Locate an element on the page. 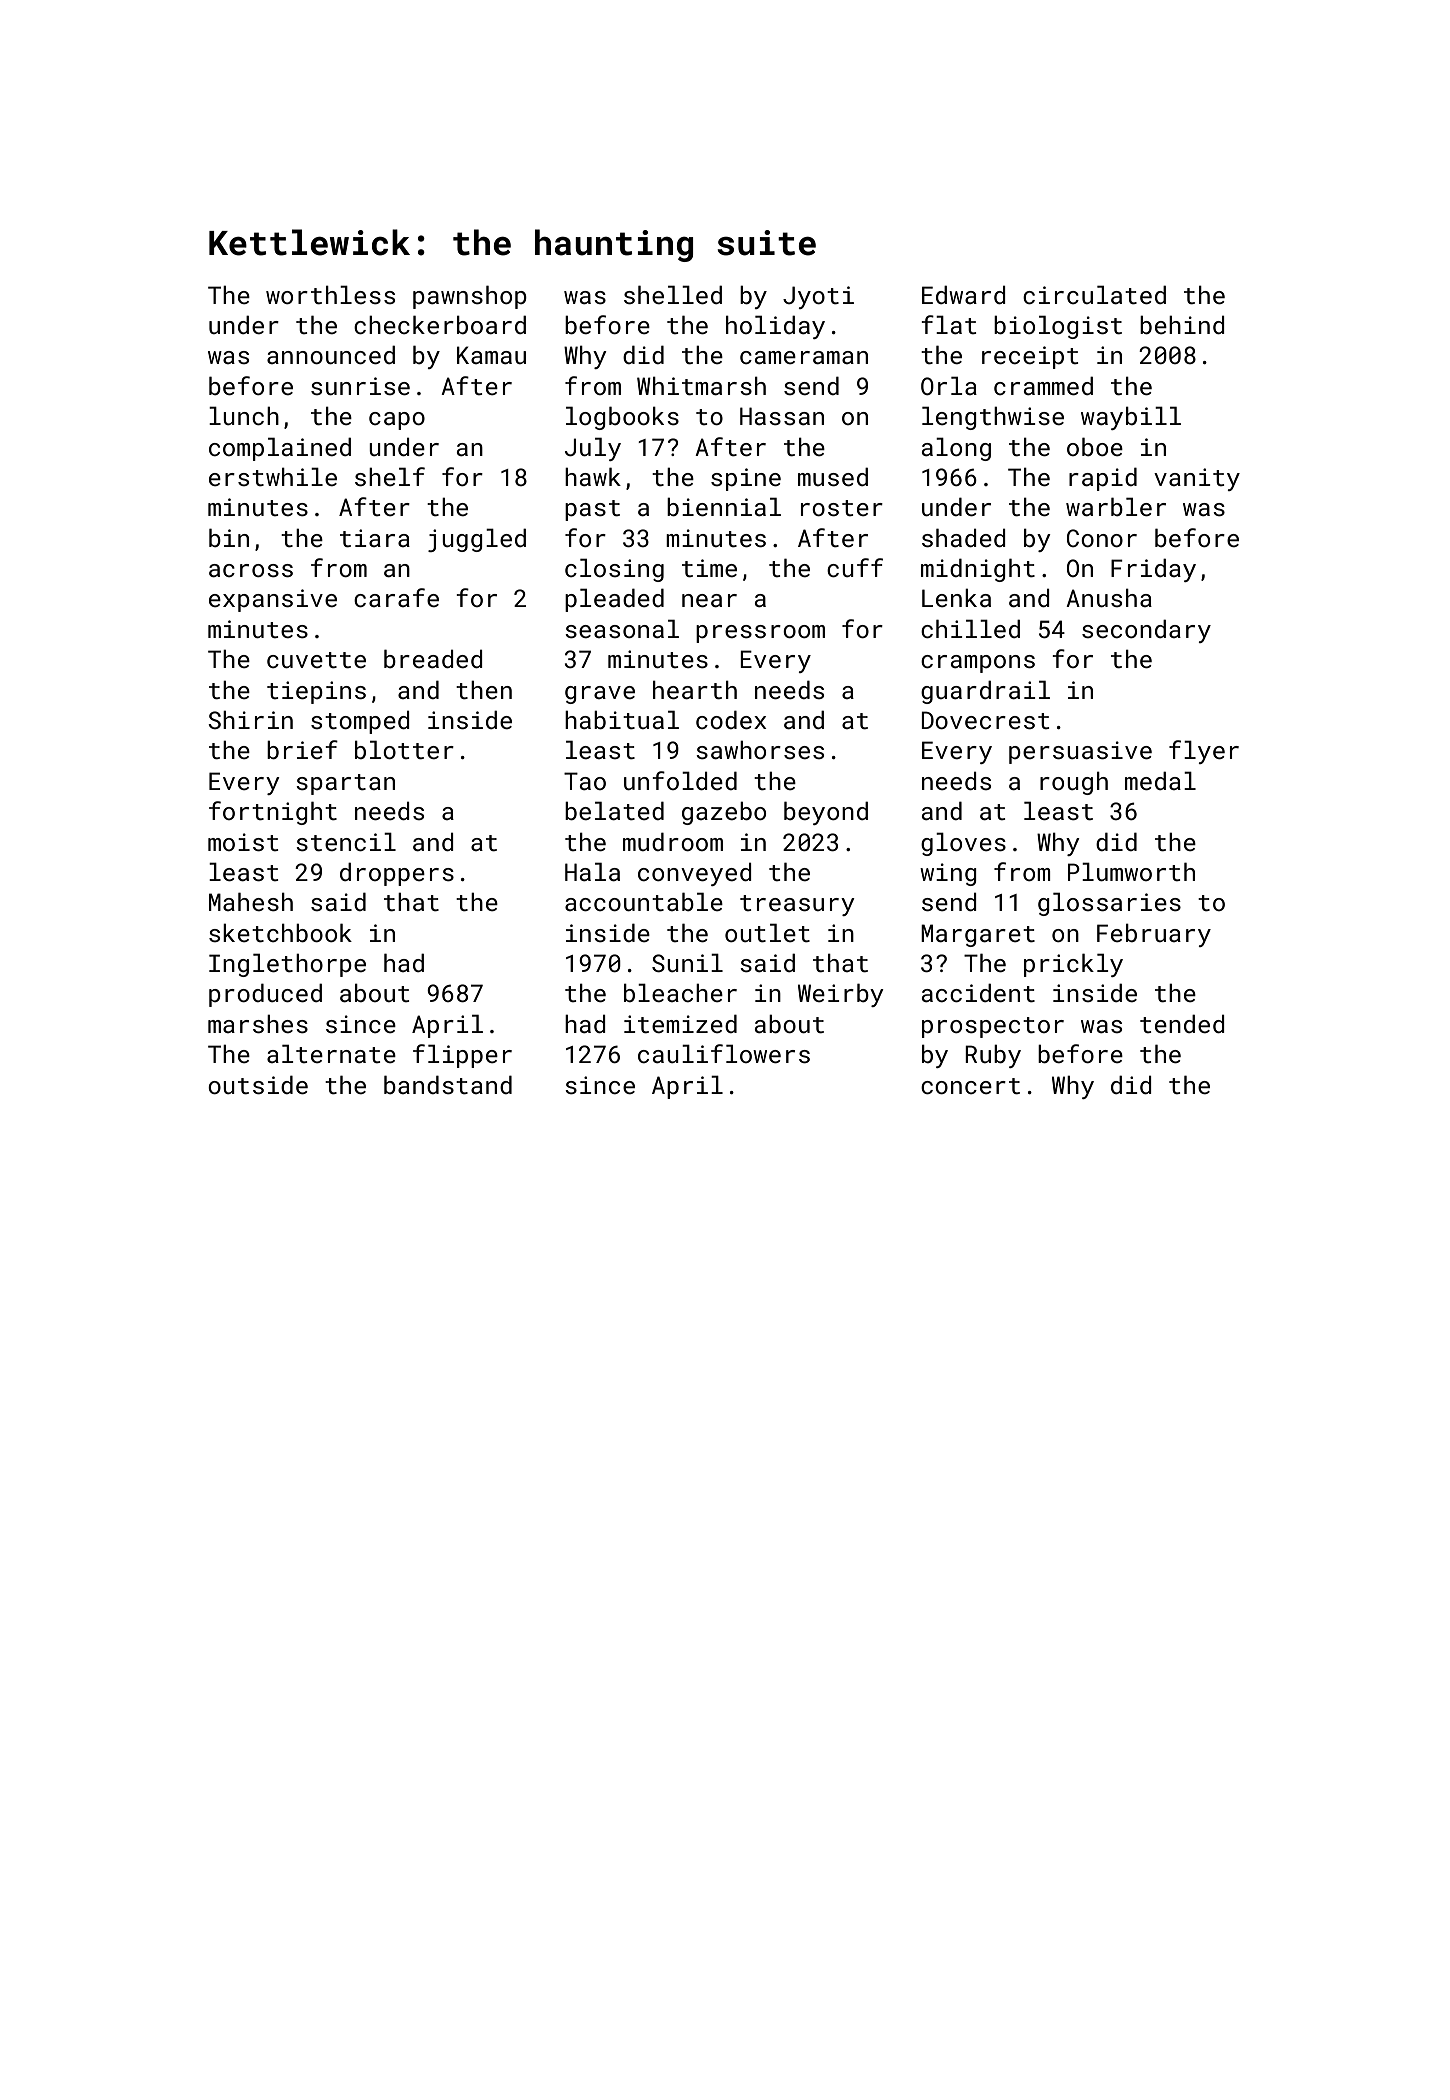 This document has width=1450, height=2100. Hassan is located at coordinates (782, 416).
